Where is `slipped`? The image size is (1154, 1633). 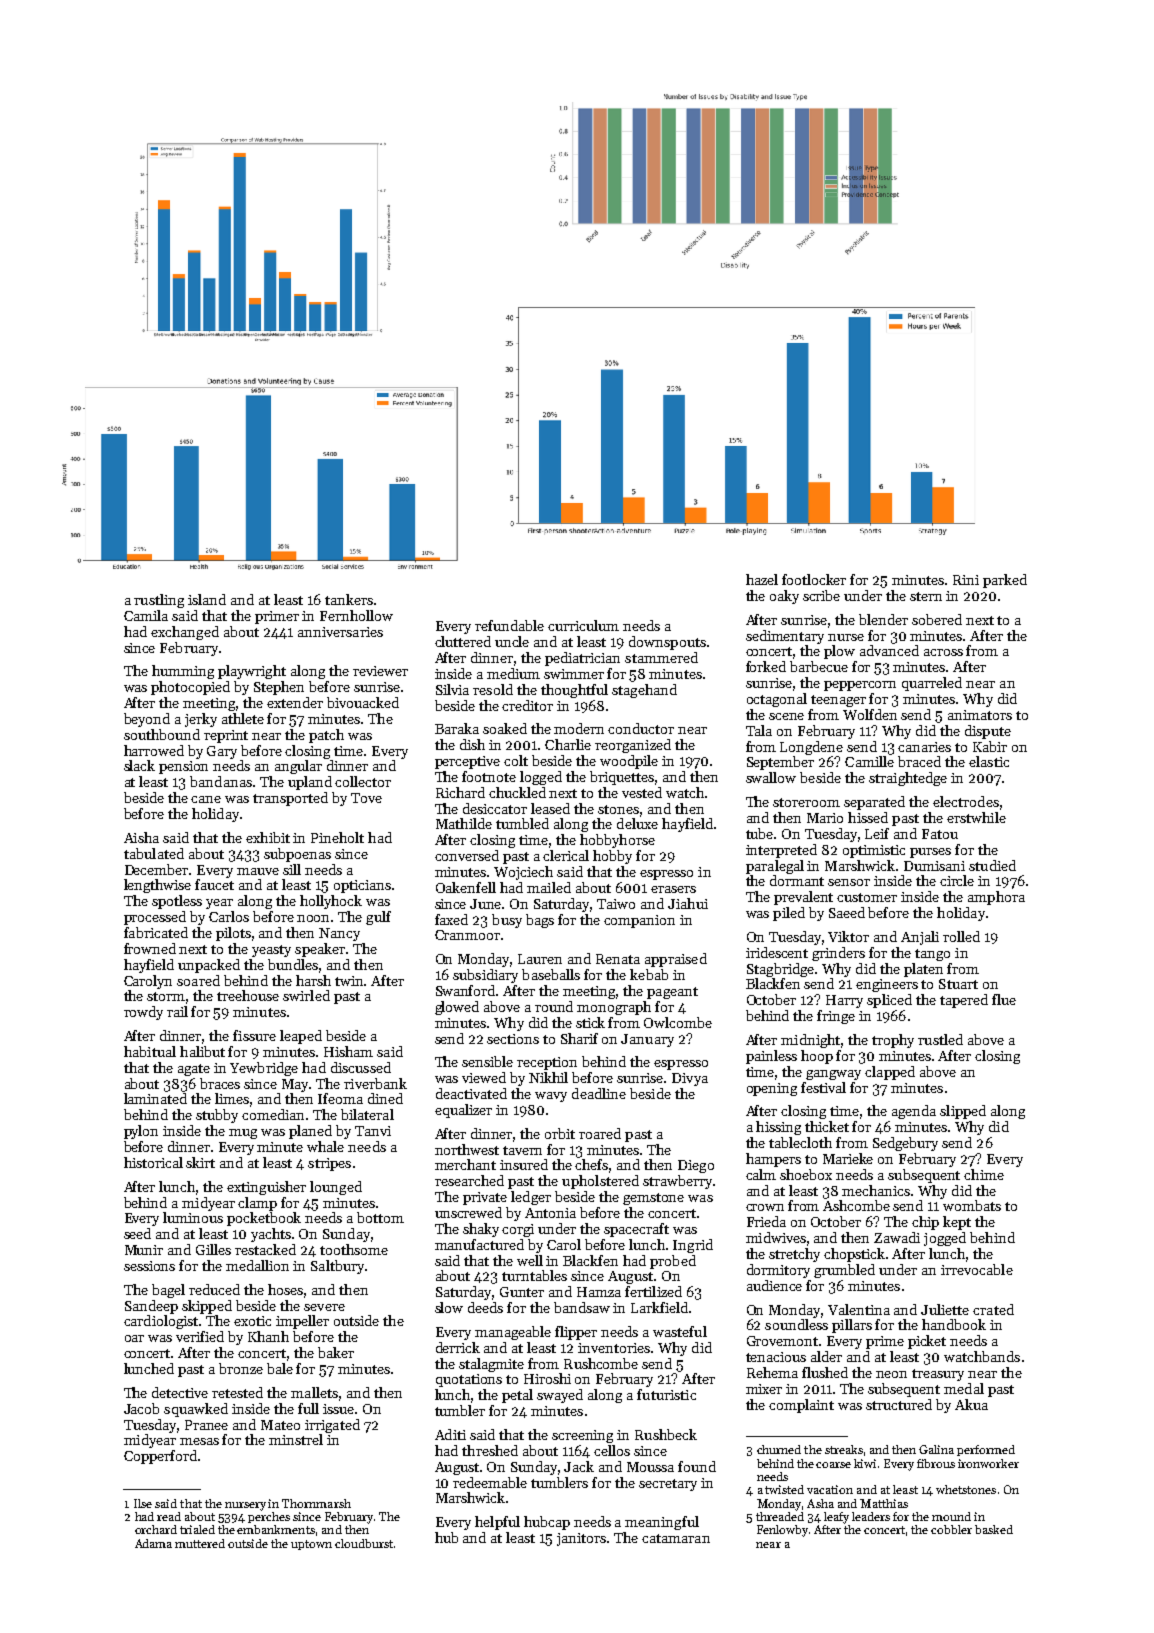 slipped is located at coordinates (963, 1112).
